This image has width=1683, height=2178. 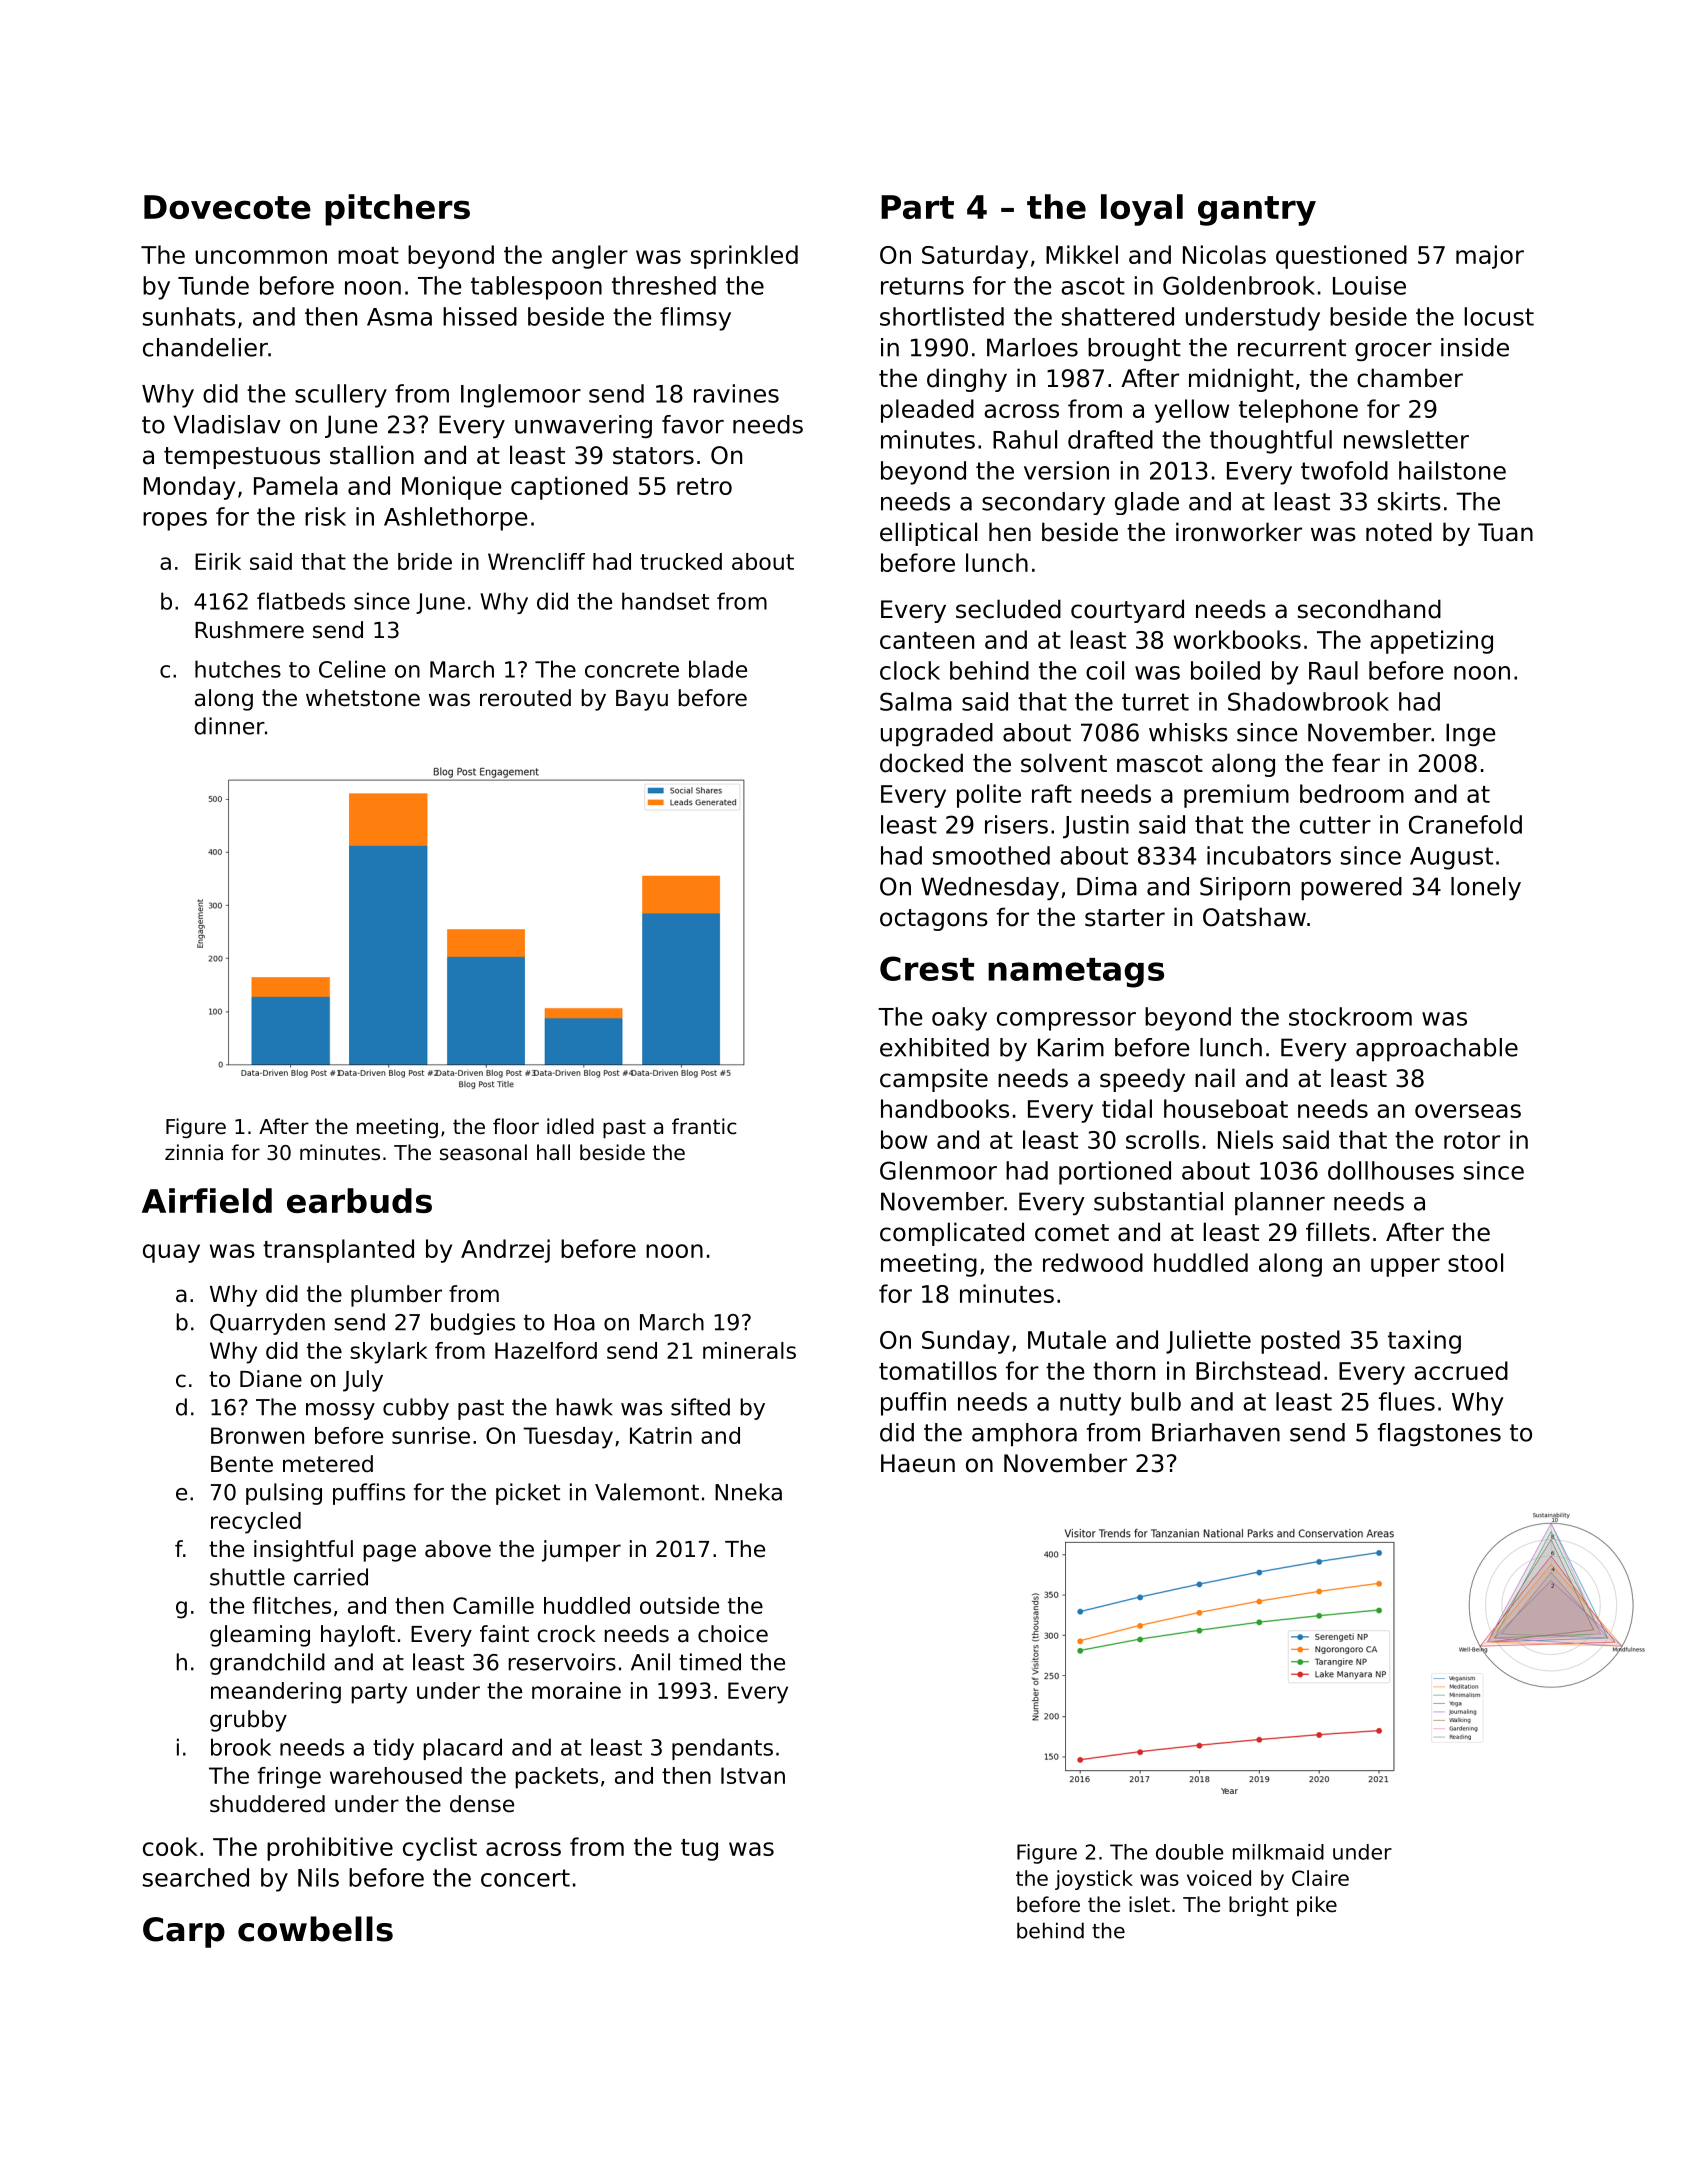 What do you see at coordinates (1475, 1262) in the image?
I see `stool` at bounding box center [1475, 1262].
